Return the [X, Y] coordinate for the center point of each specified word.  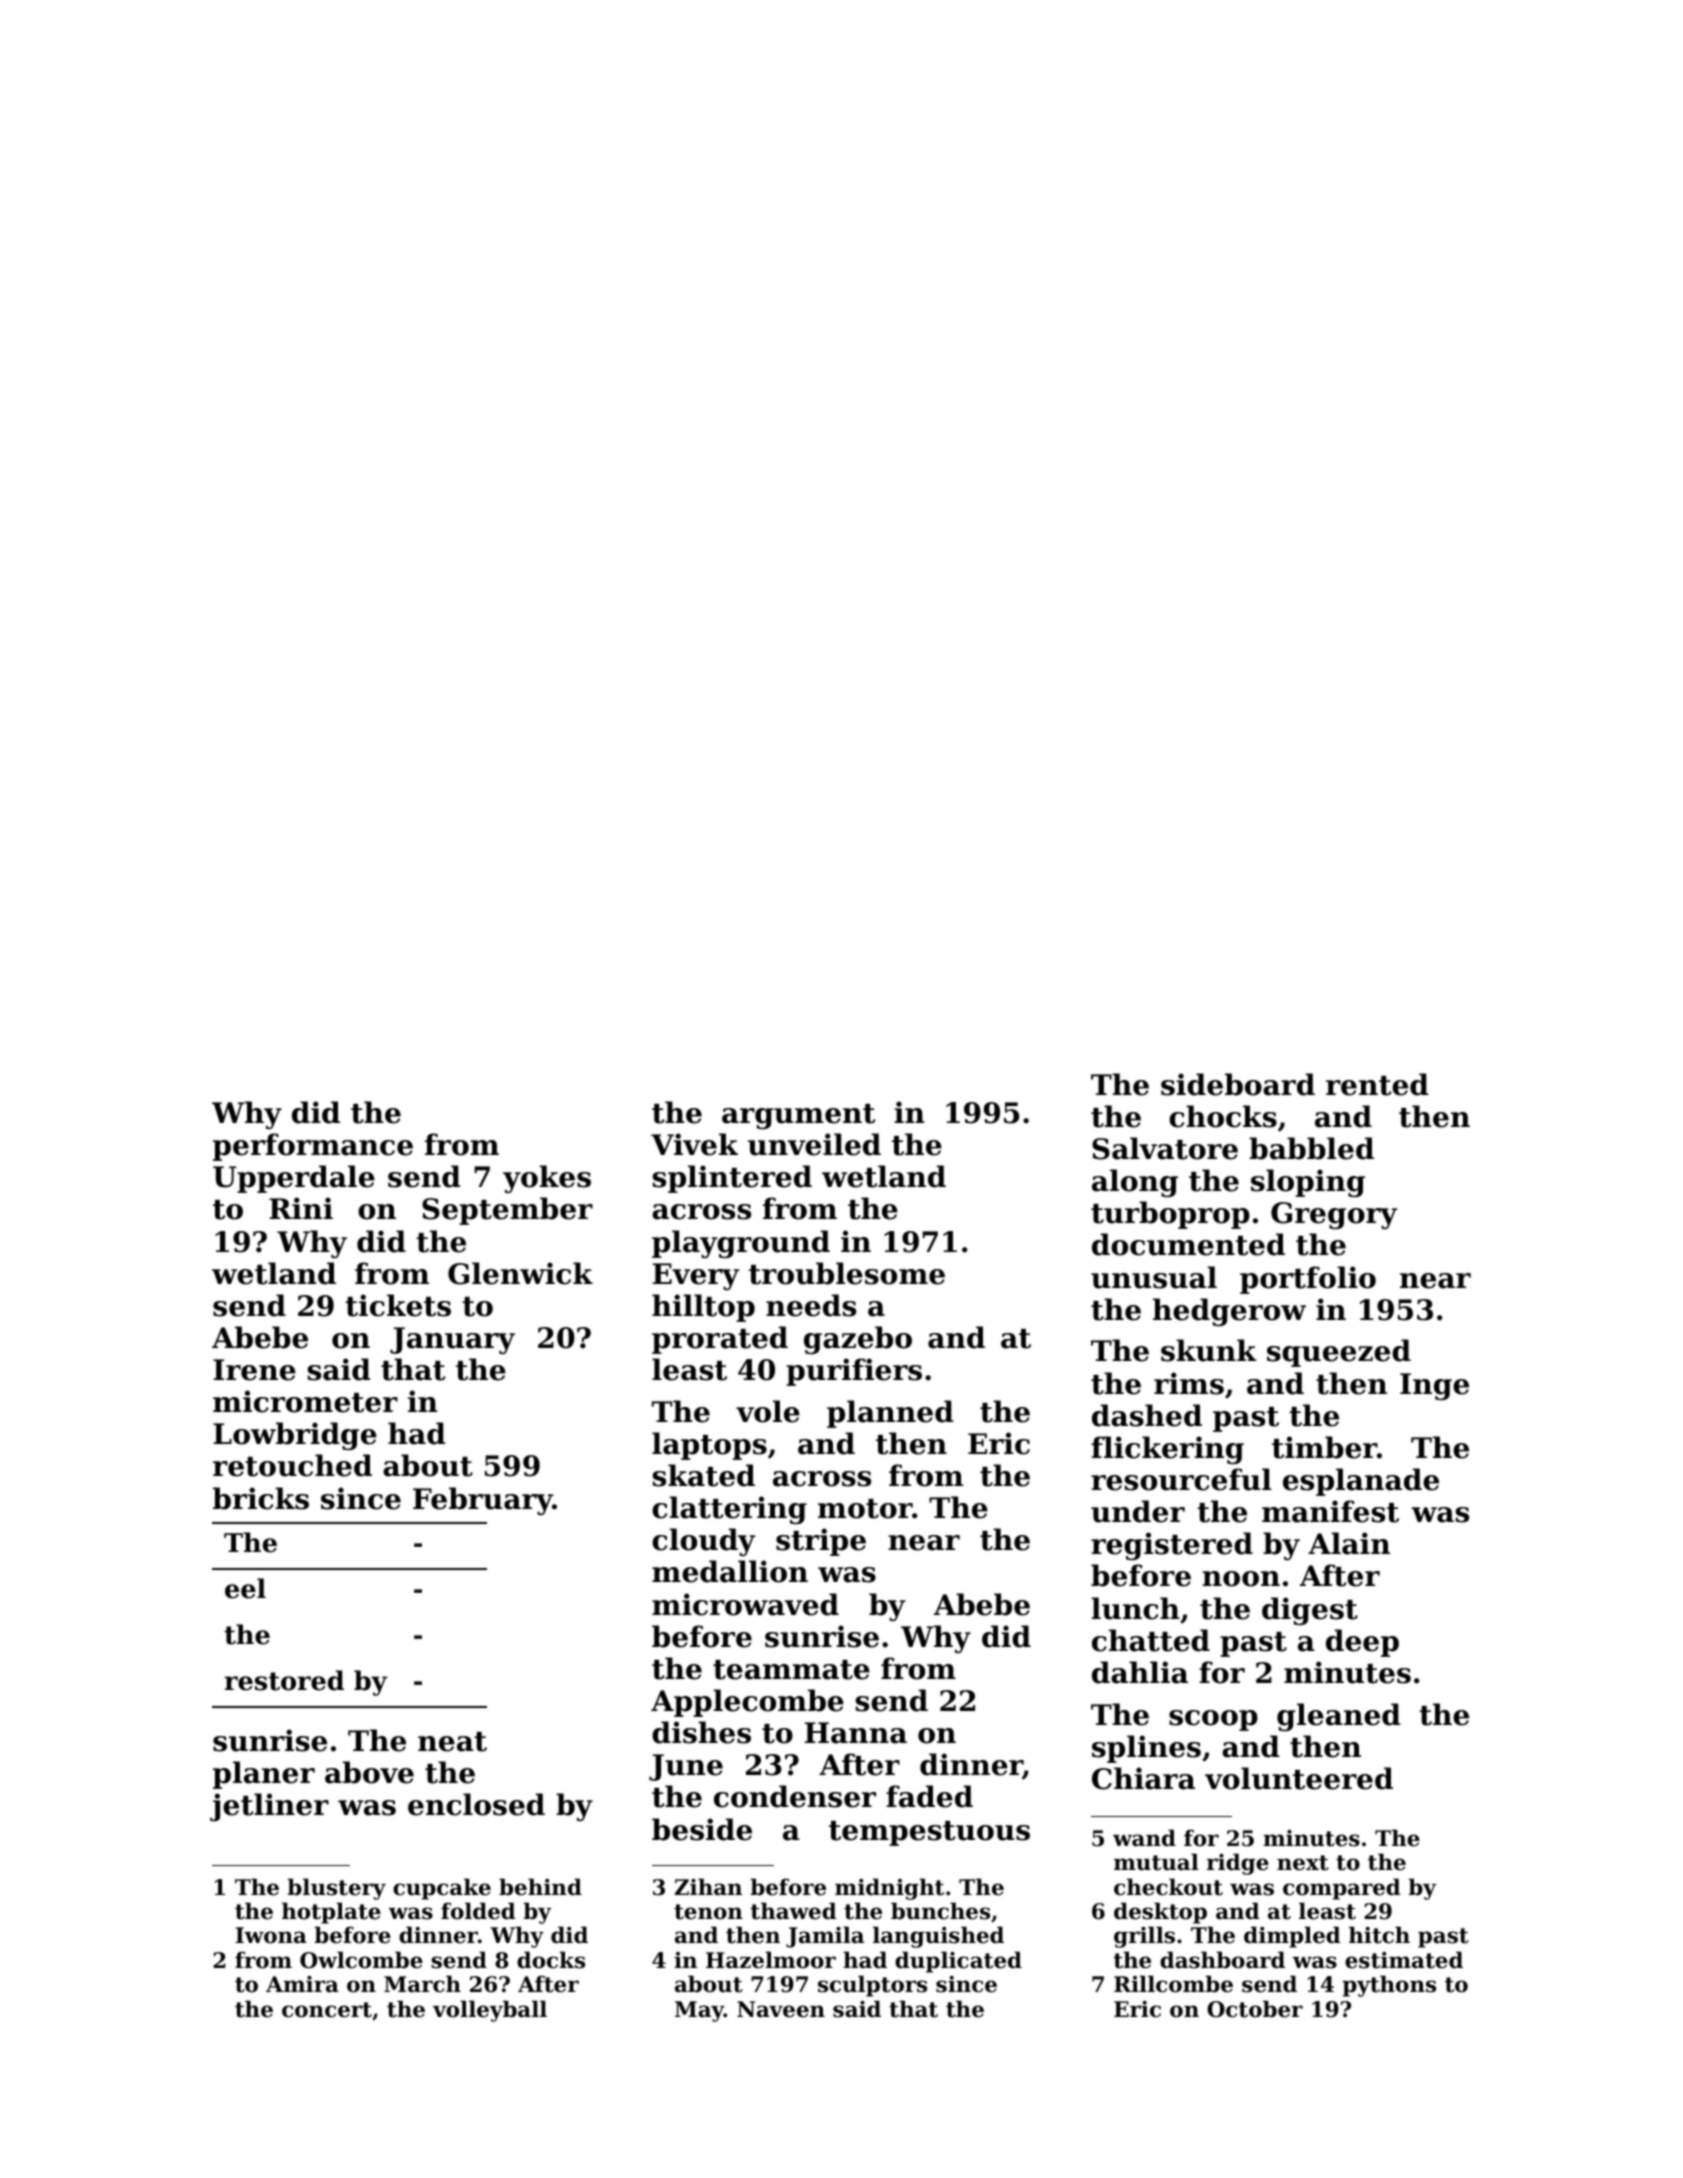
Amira [302, 1984]
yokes [547, 1179]
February [483, 1501]
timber [1324, 1447]
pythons [1389, 1986]
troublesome [847, 1273]
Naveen [781, 2009]
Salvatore [1165, 1148]
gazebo [858, 1340]
